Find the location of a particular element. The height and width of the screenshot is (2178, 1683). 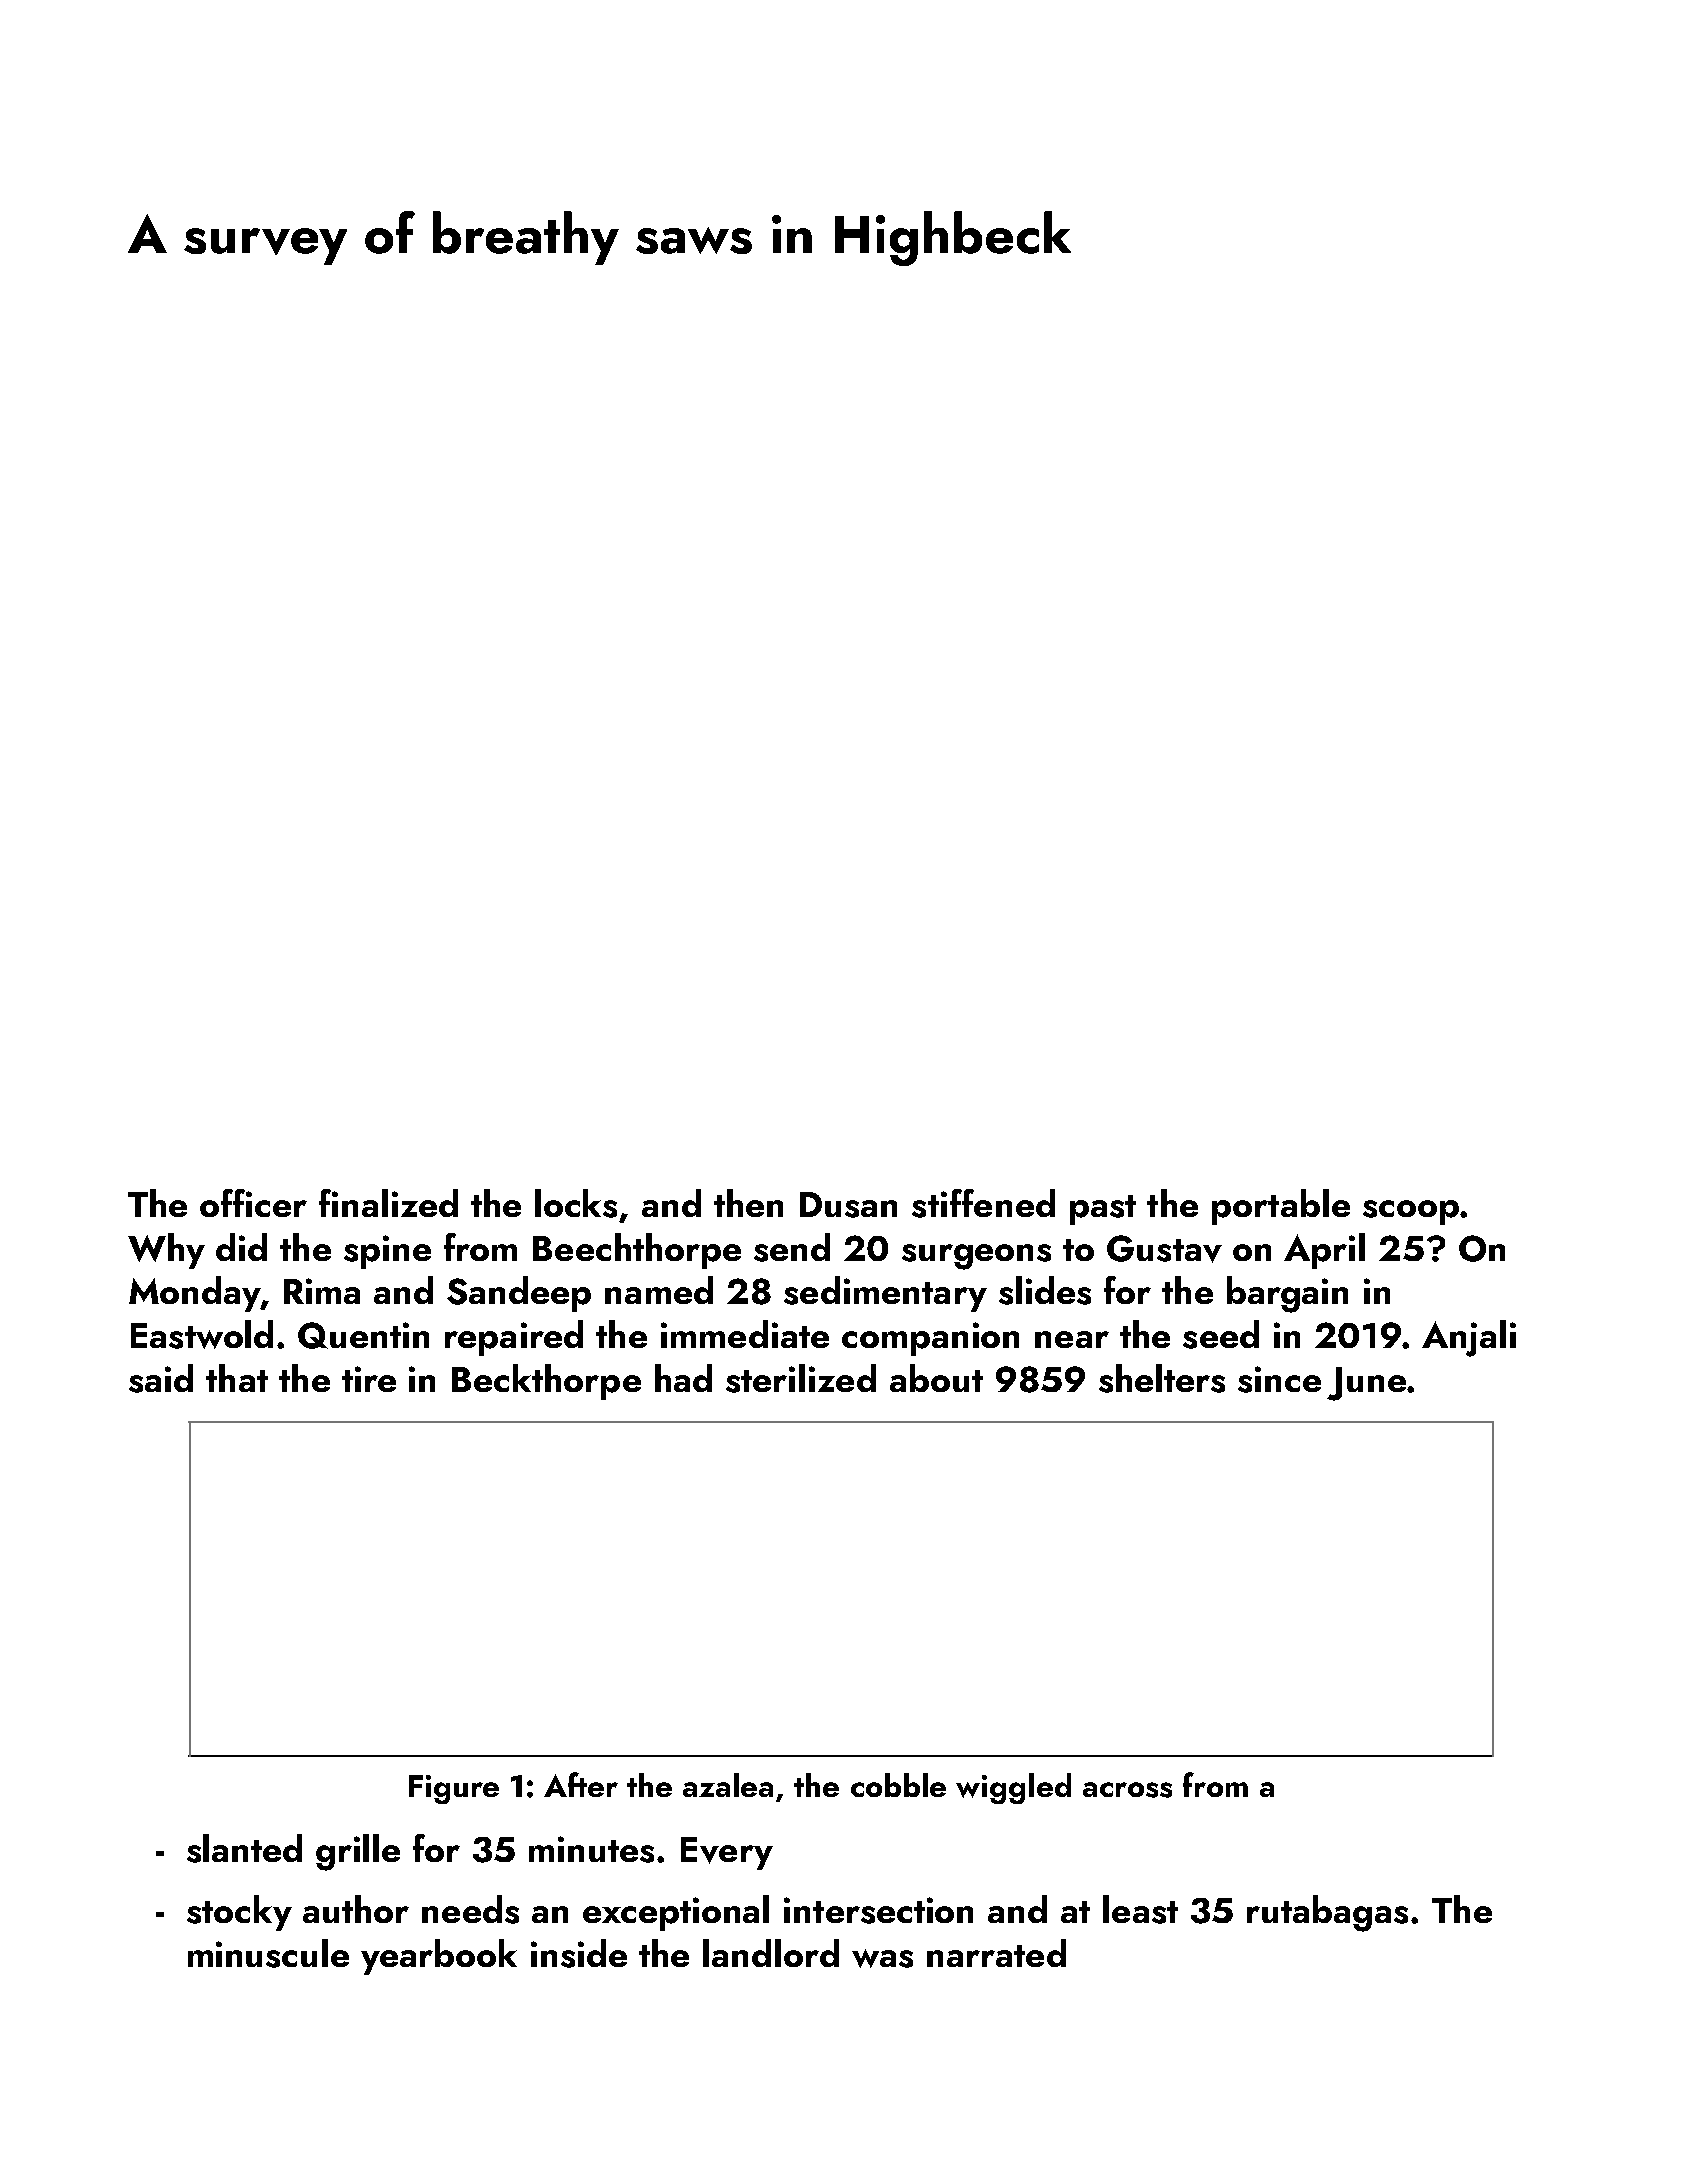

grille is located at coordinates (358, 1852).
